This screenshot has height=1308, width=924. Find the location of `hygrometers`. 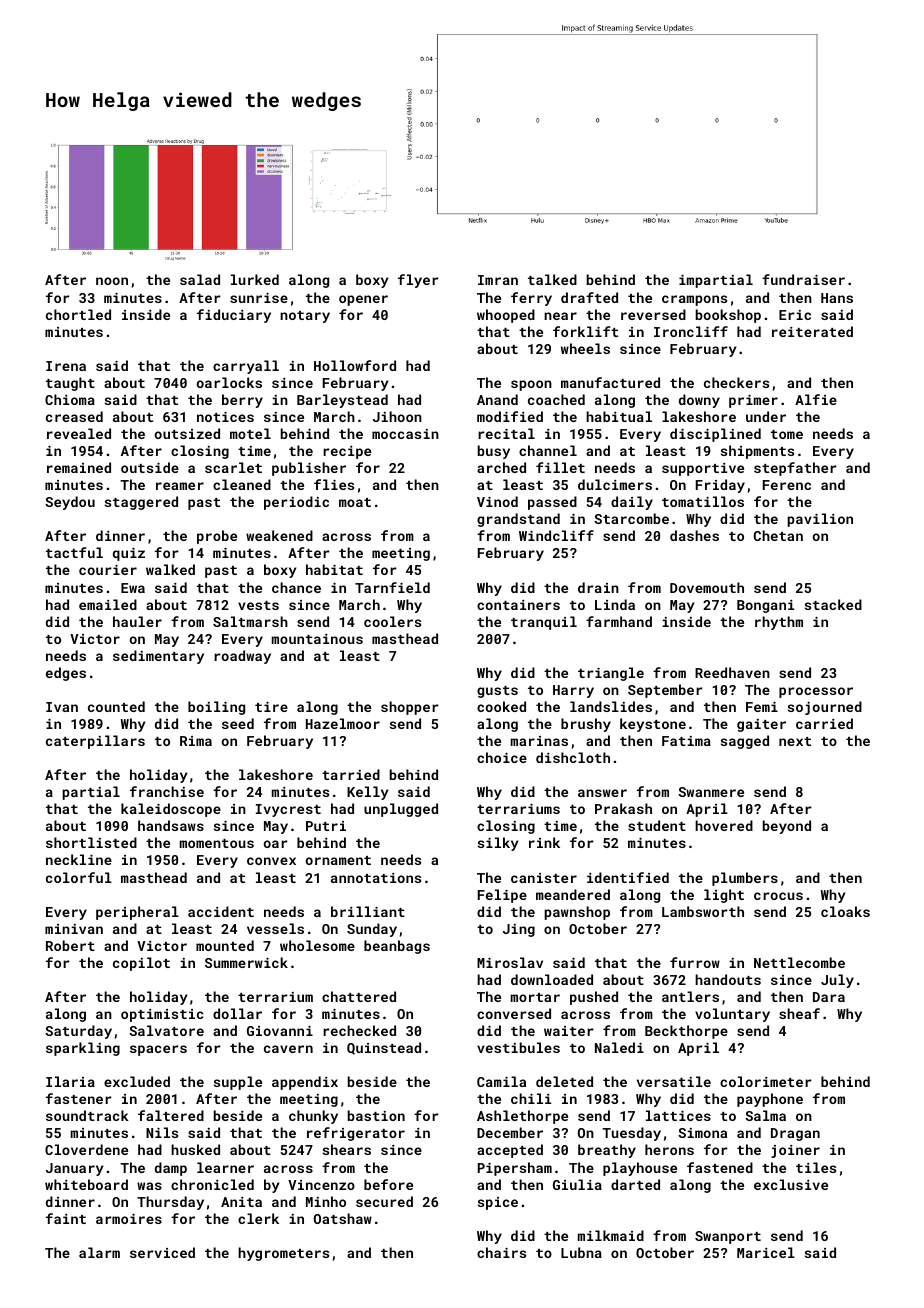

hygrometers is located at coordinates (283, 1254).
